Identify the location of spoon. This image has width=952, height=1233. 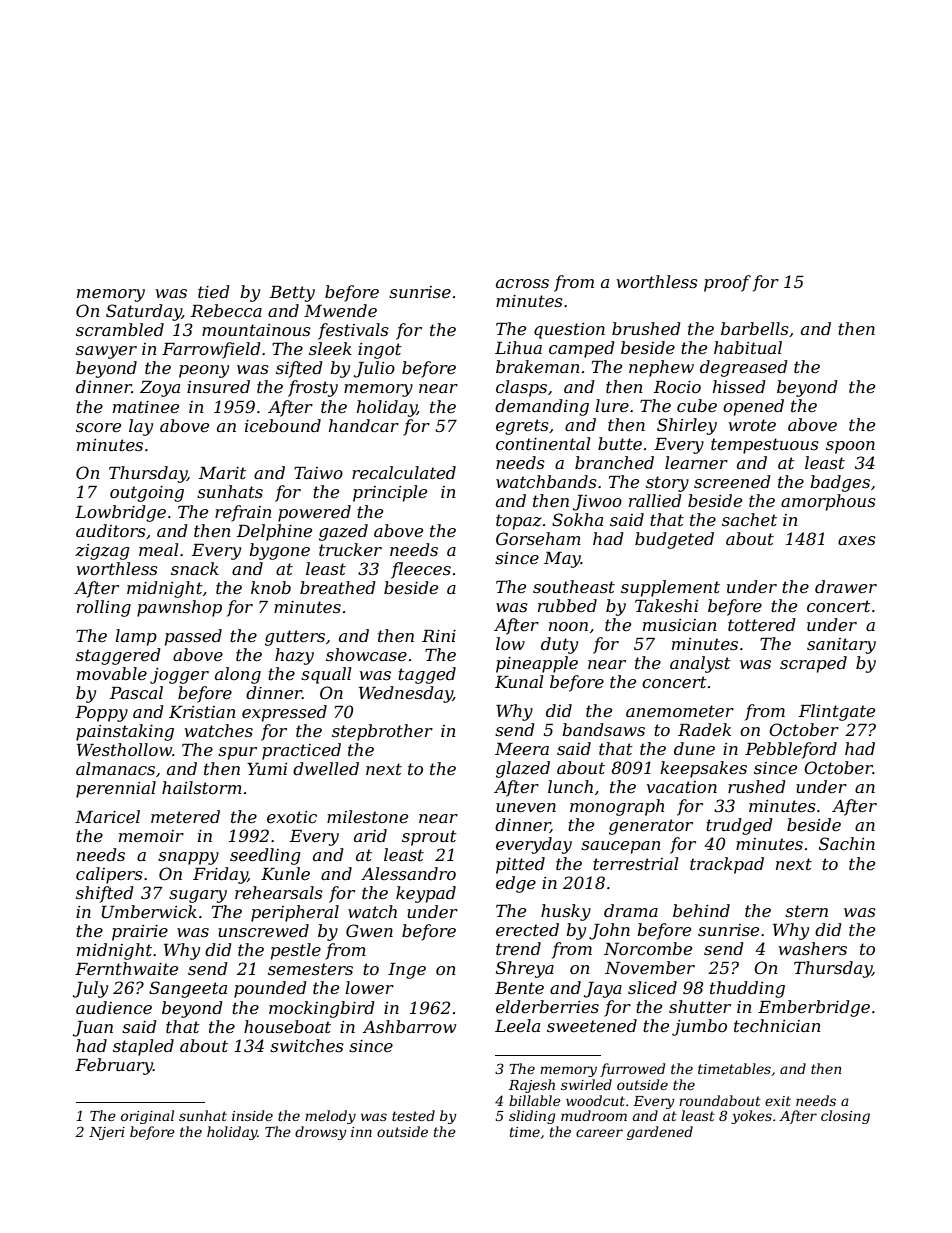
(850, 447).
